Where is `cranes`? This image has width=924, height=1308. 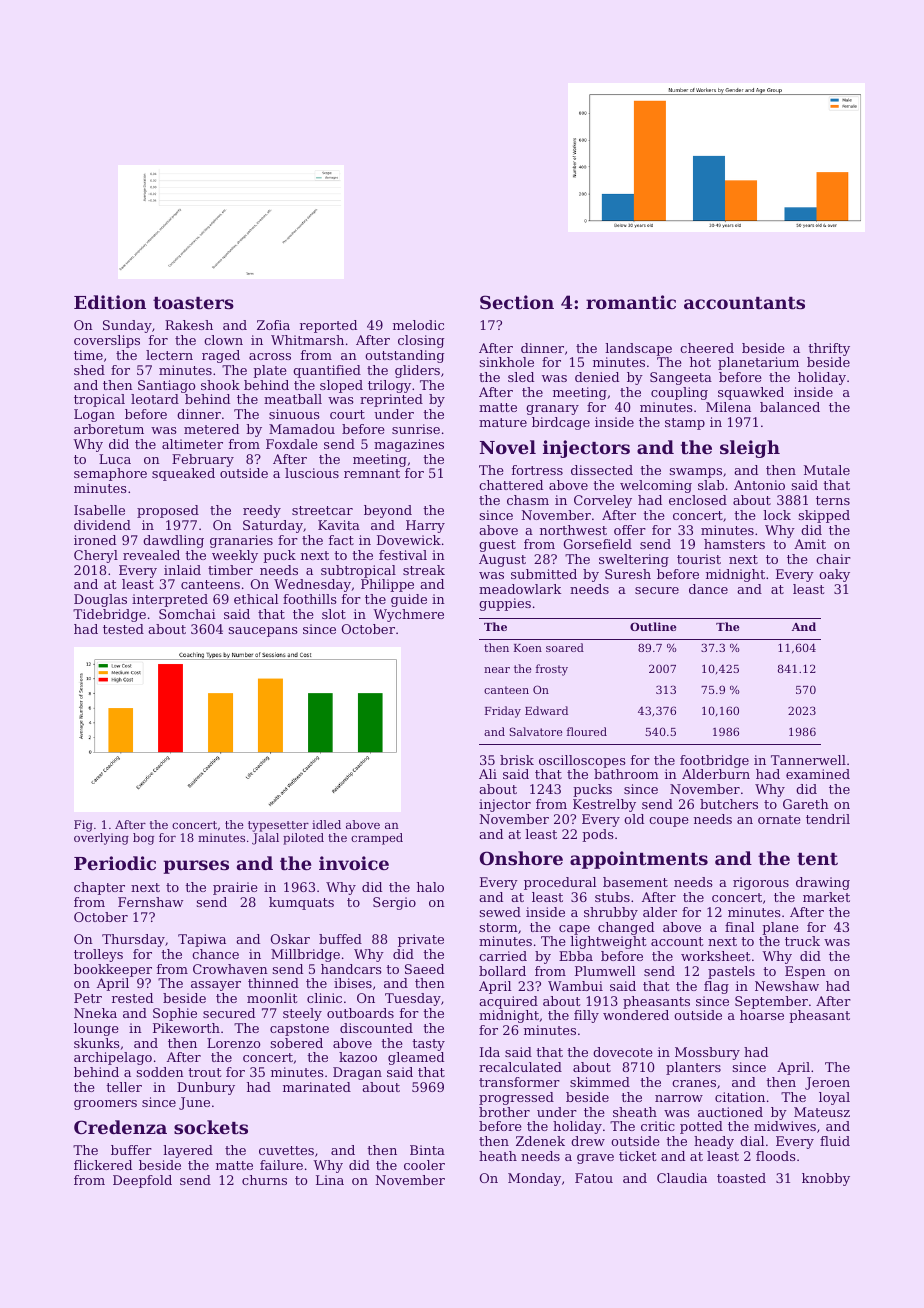 cranes is located at coordinates (694, 1083).
